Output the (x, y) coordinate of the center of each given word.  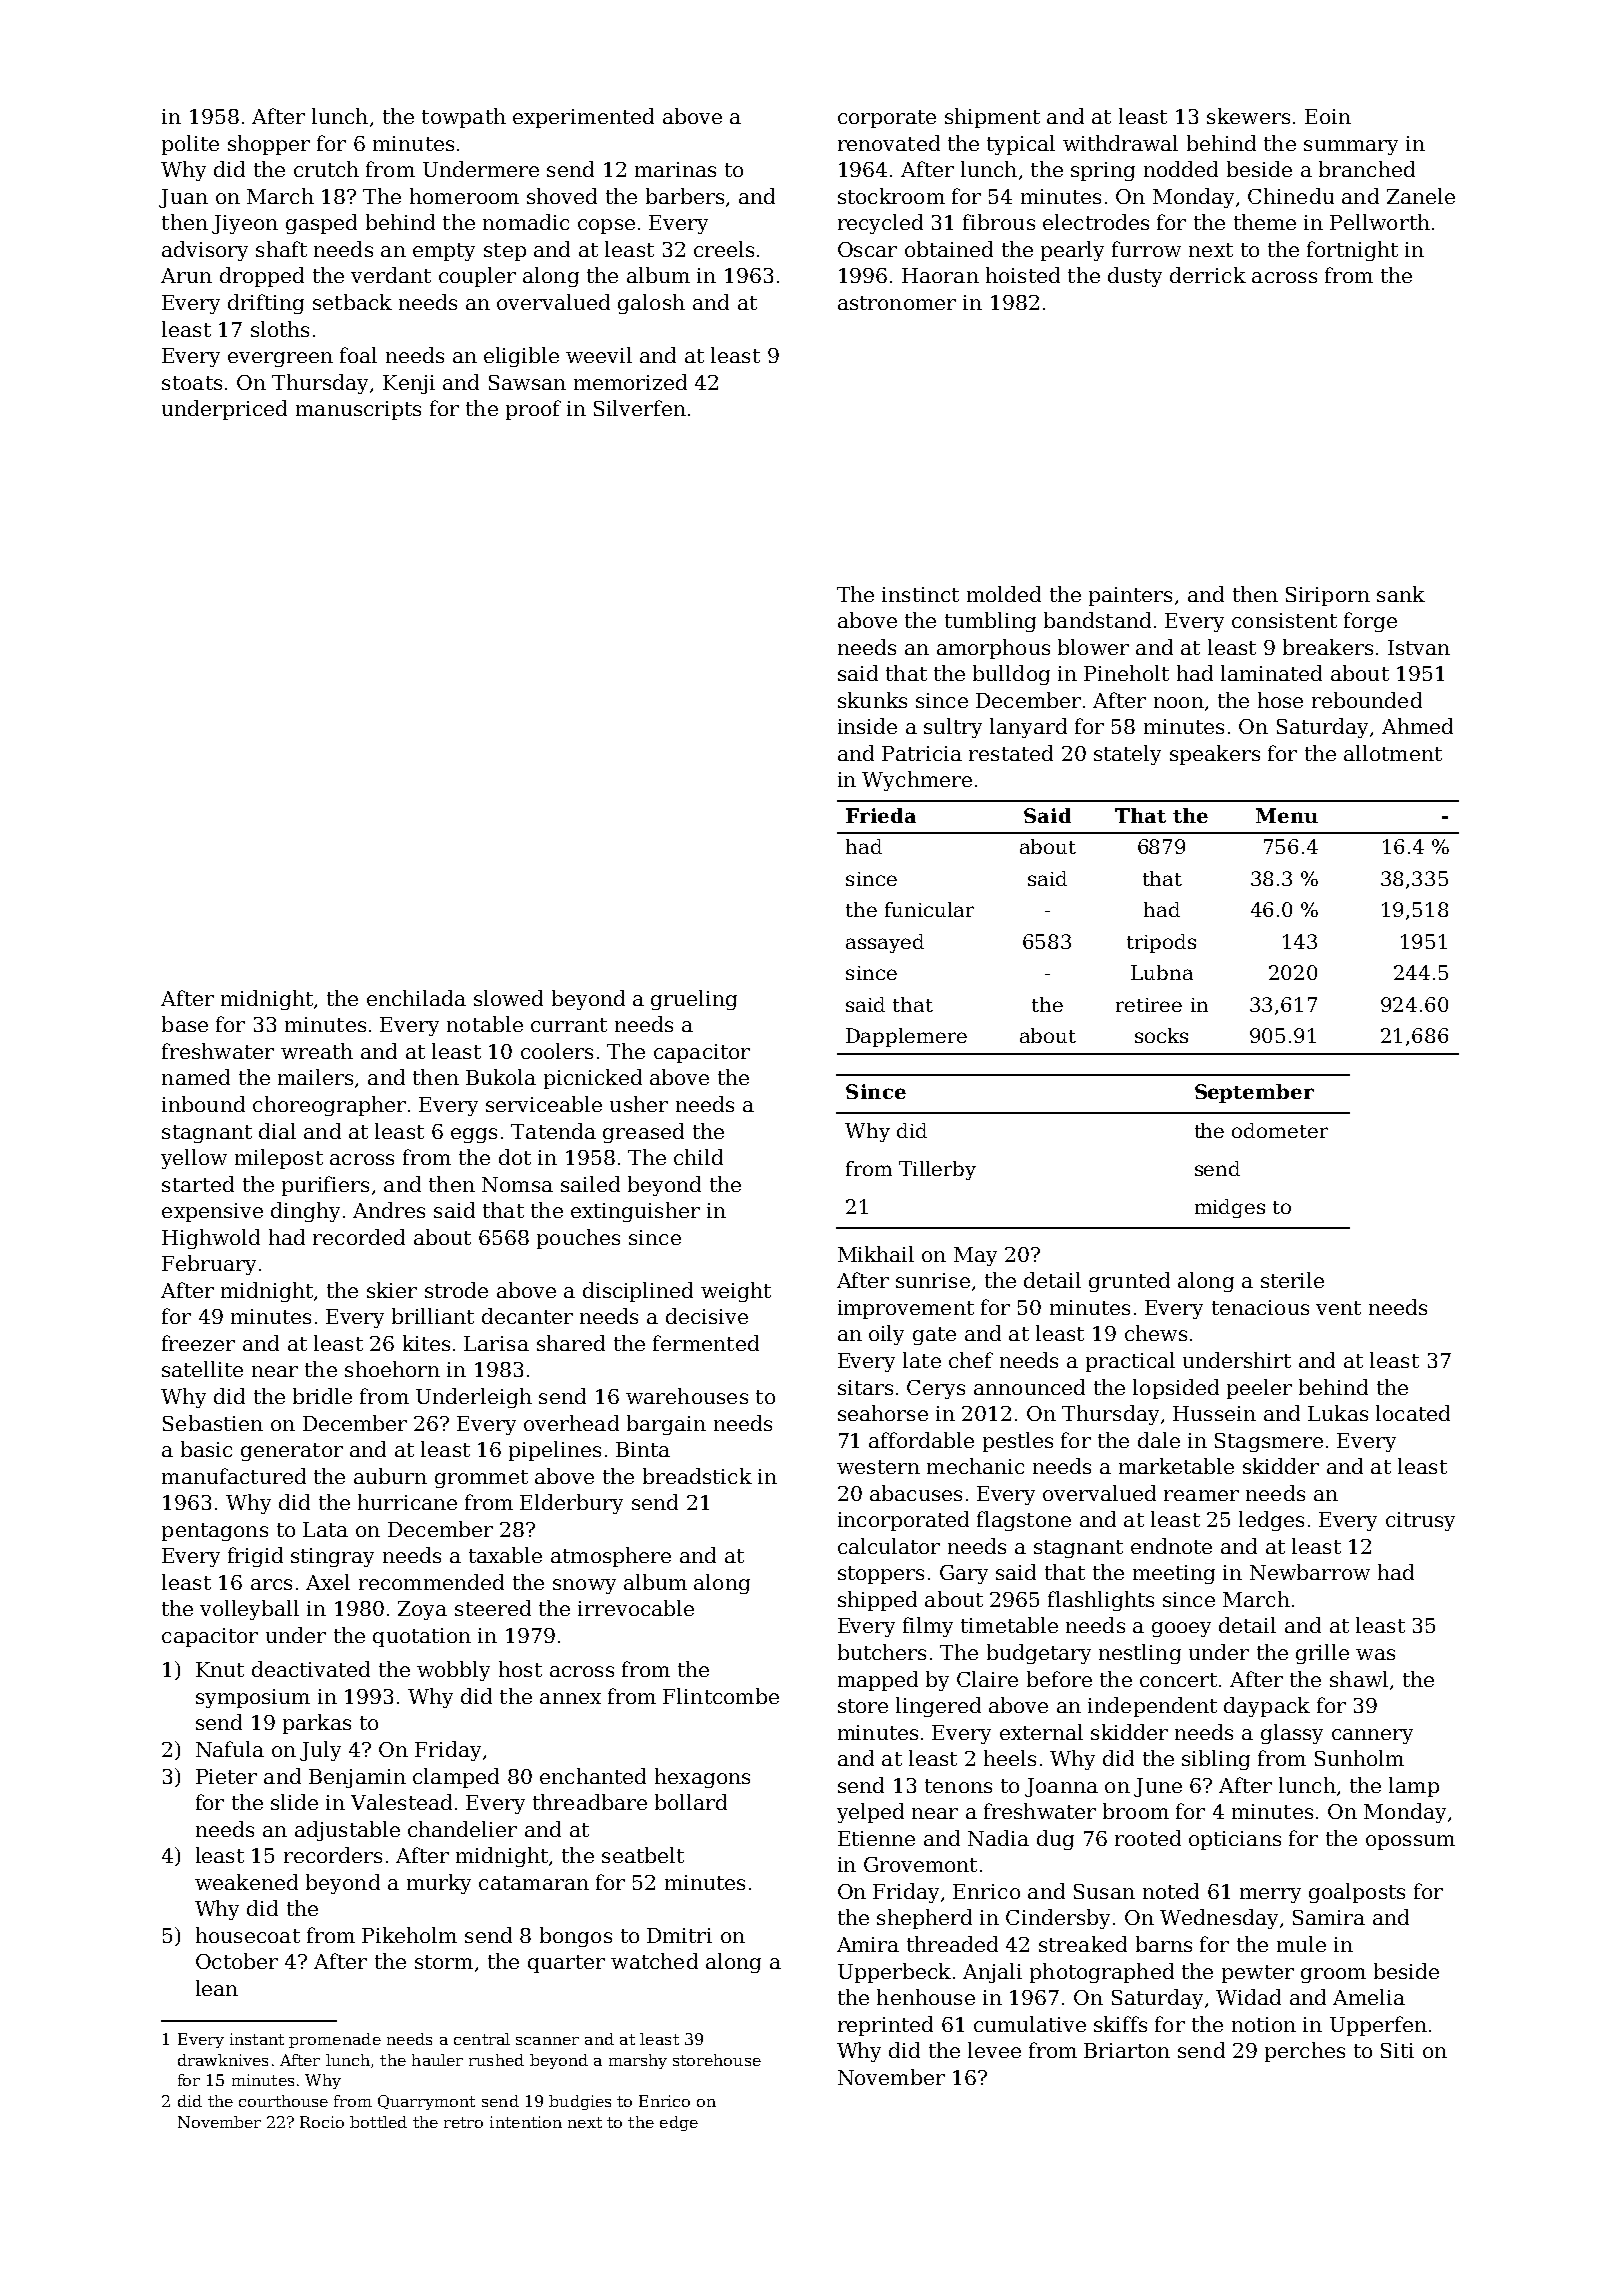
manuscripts (358, 410)
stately (1127, 755)
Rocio (322, 2122)
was (1375, 1654)
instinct (920, 594)
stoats (192, 383)
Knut (220, 1669)
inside (867, 726)
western (878, 1467)
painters (1130, 596)
